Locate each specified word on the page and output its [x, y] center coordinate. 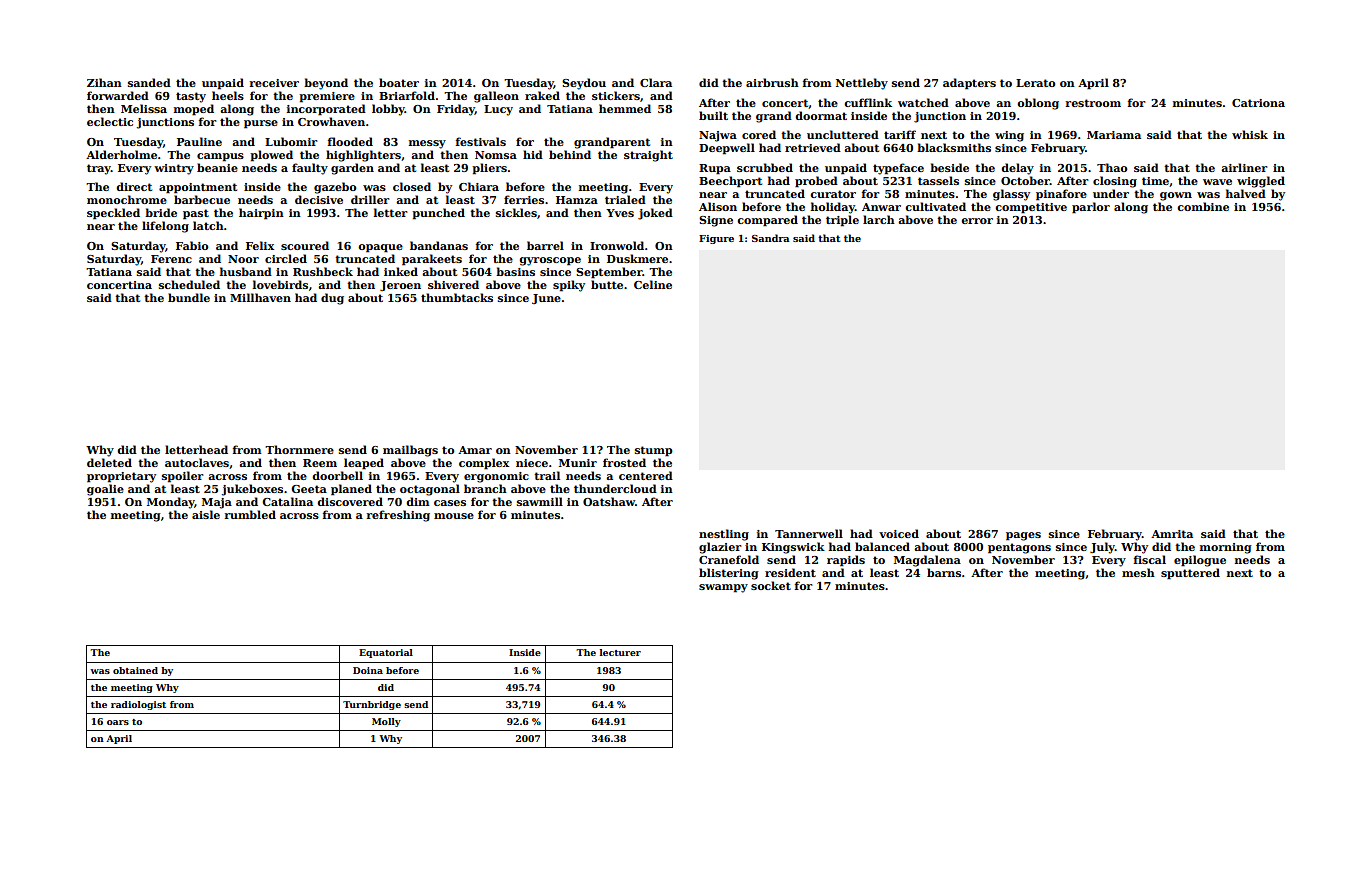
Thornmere [299, 449]
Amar [475, 450]
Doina [368, 670]
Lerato [1036, 83]
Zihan [104, 82]
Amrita [1172, 534]
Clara [656, 82]
